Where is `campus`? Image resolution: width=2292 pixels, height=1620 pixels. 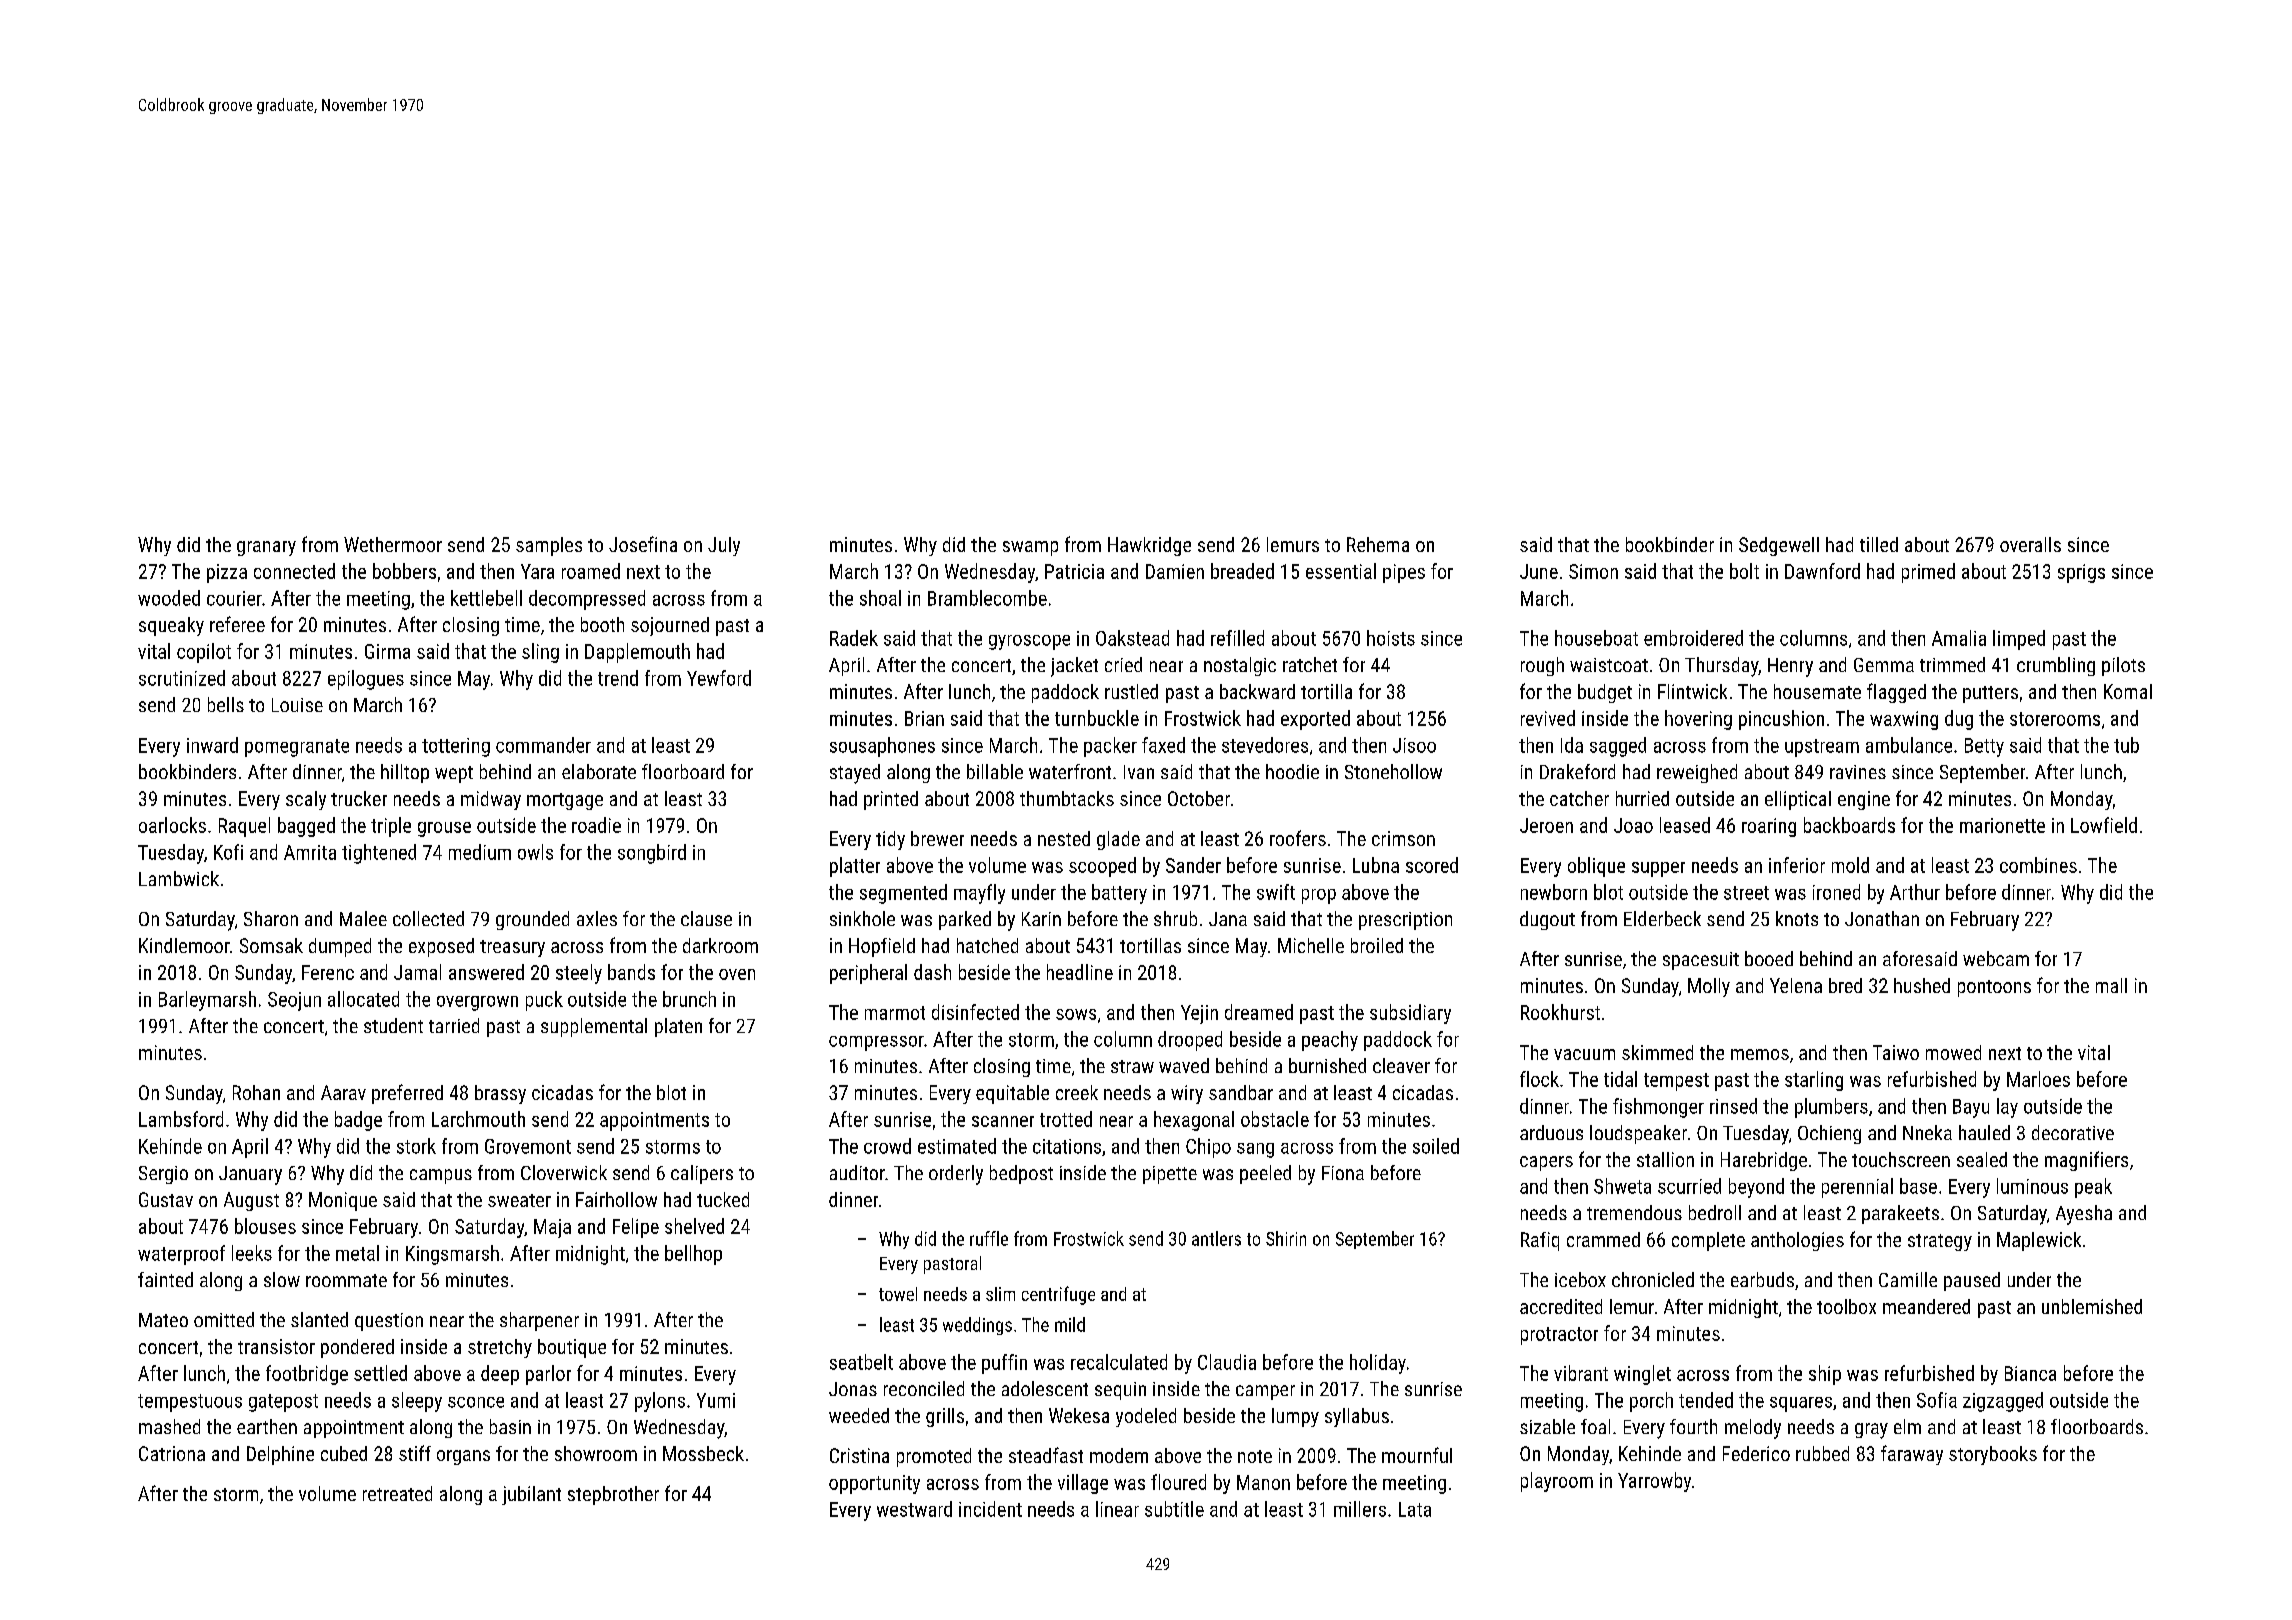 campus is located at coordinates (441, 1176).
